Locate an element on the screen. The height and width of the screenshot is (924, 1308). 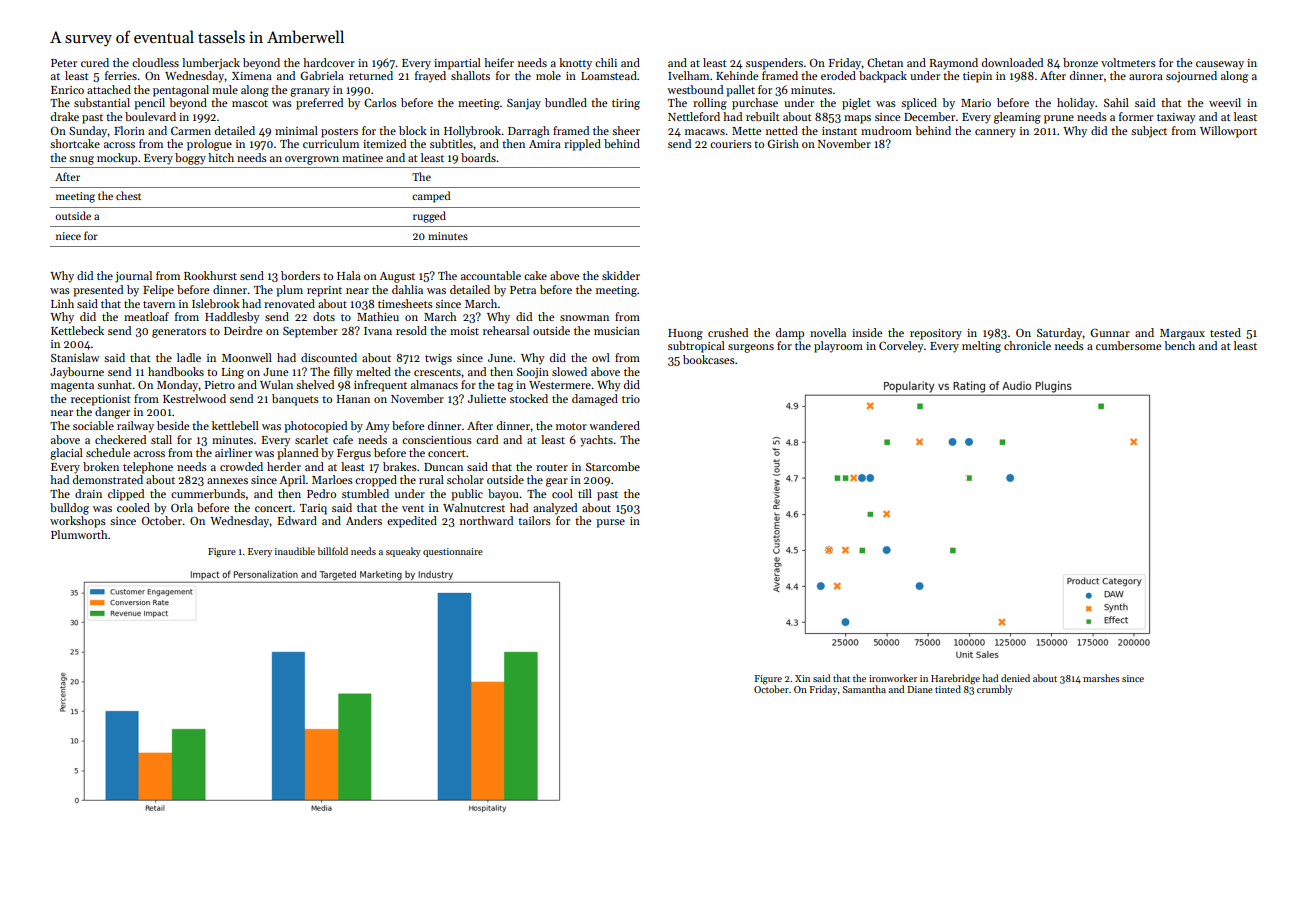
Starcombe is located at coordinates (613, 466).
